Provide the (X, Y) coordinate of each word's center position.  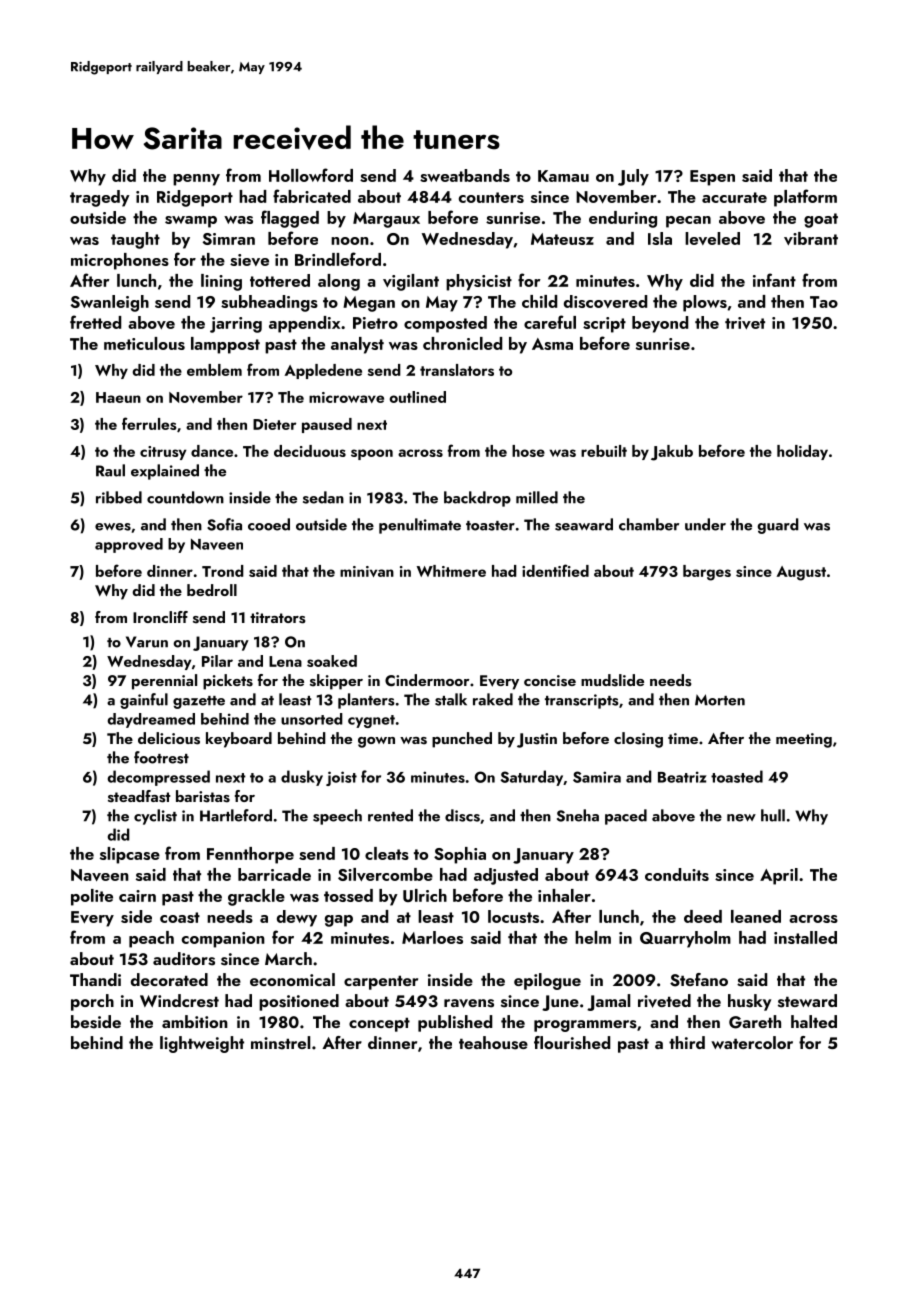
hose (528, 451)
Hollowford (311, 175)
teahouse (493, 1043)
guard (778, 526)
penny (196, 180)
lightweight (202, 1044)
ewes (113, 527)
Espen (712, 178)
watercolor (752, 1042)
